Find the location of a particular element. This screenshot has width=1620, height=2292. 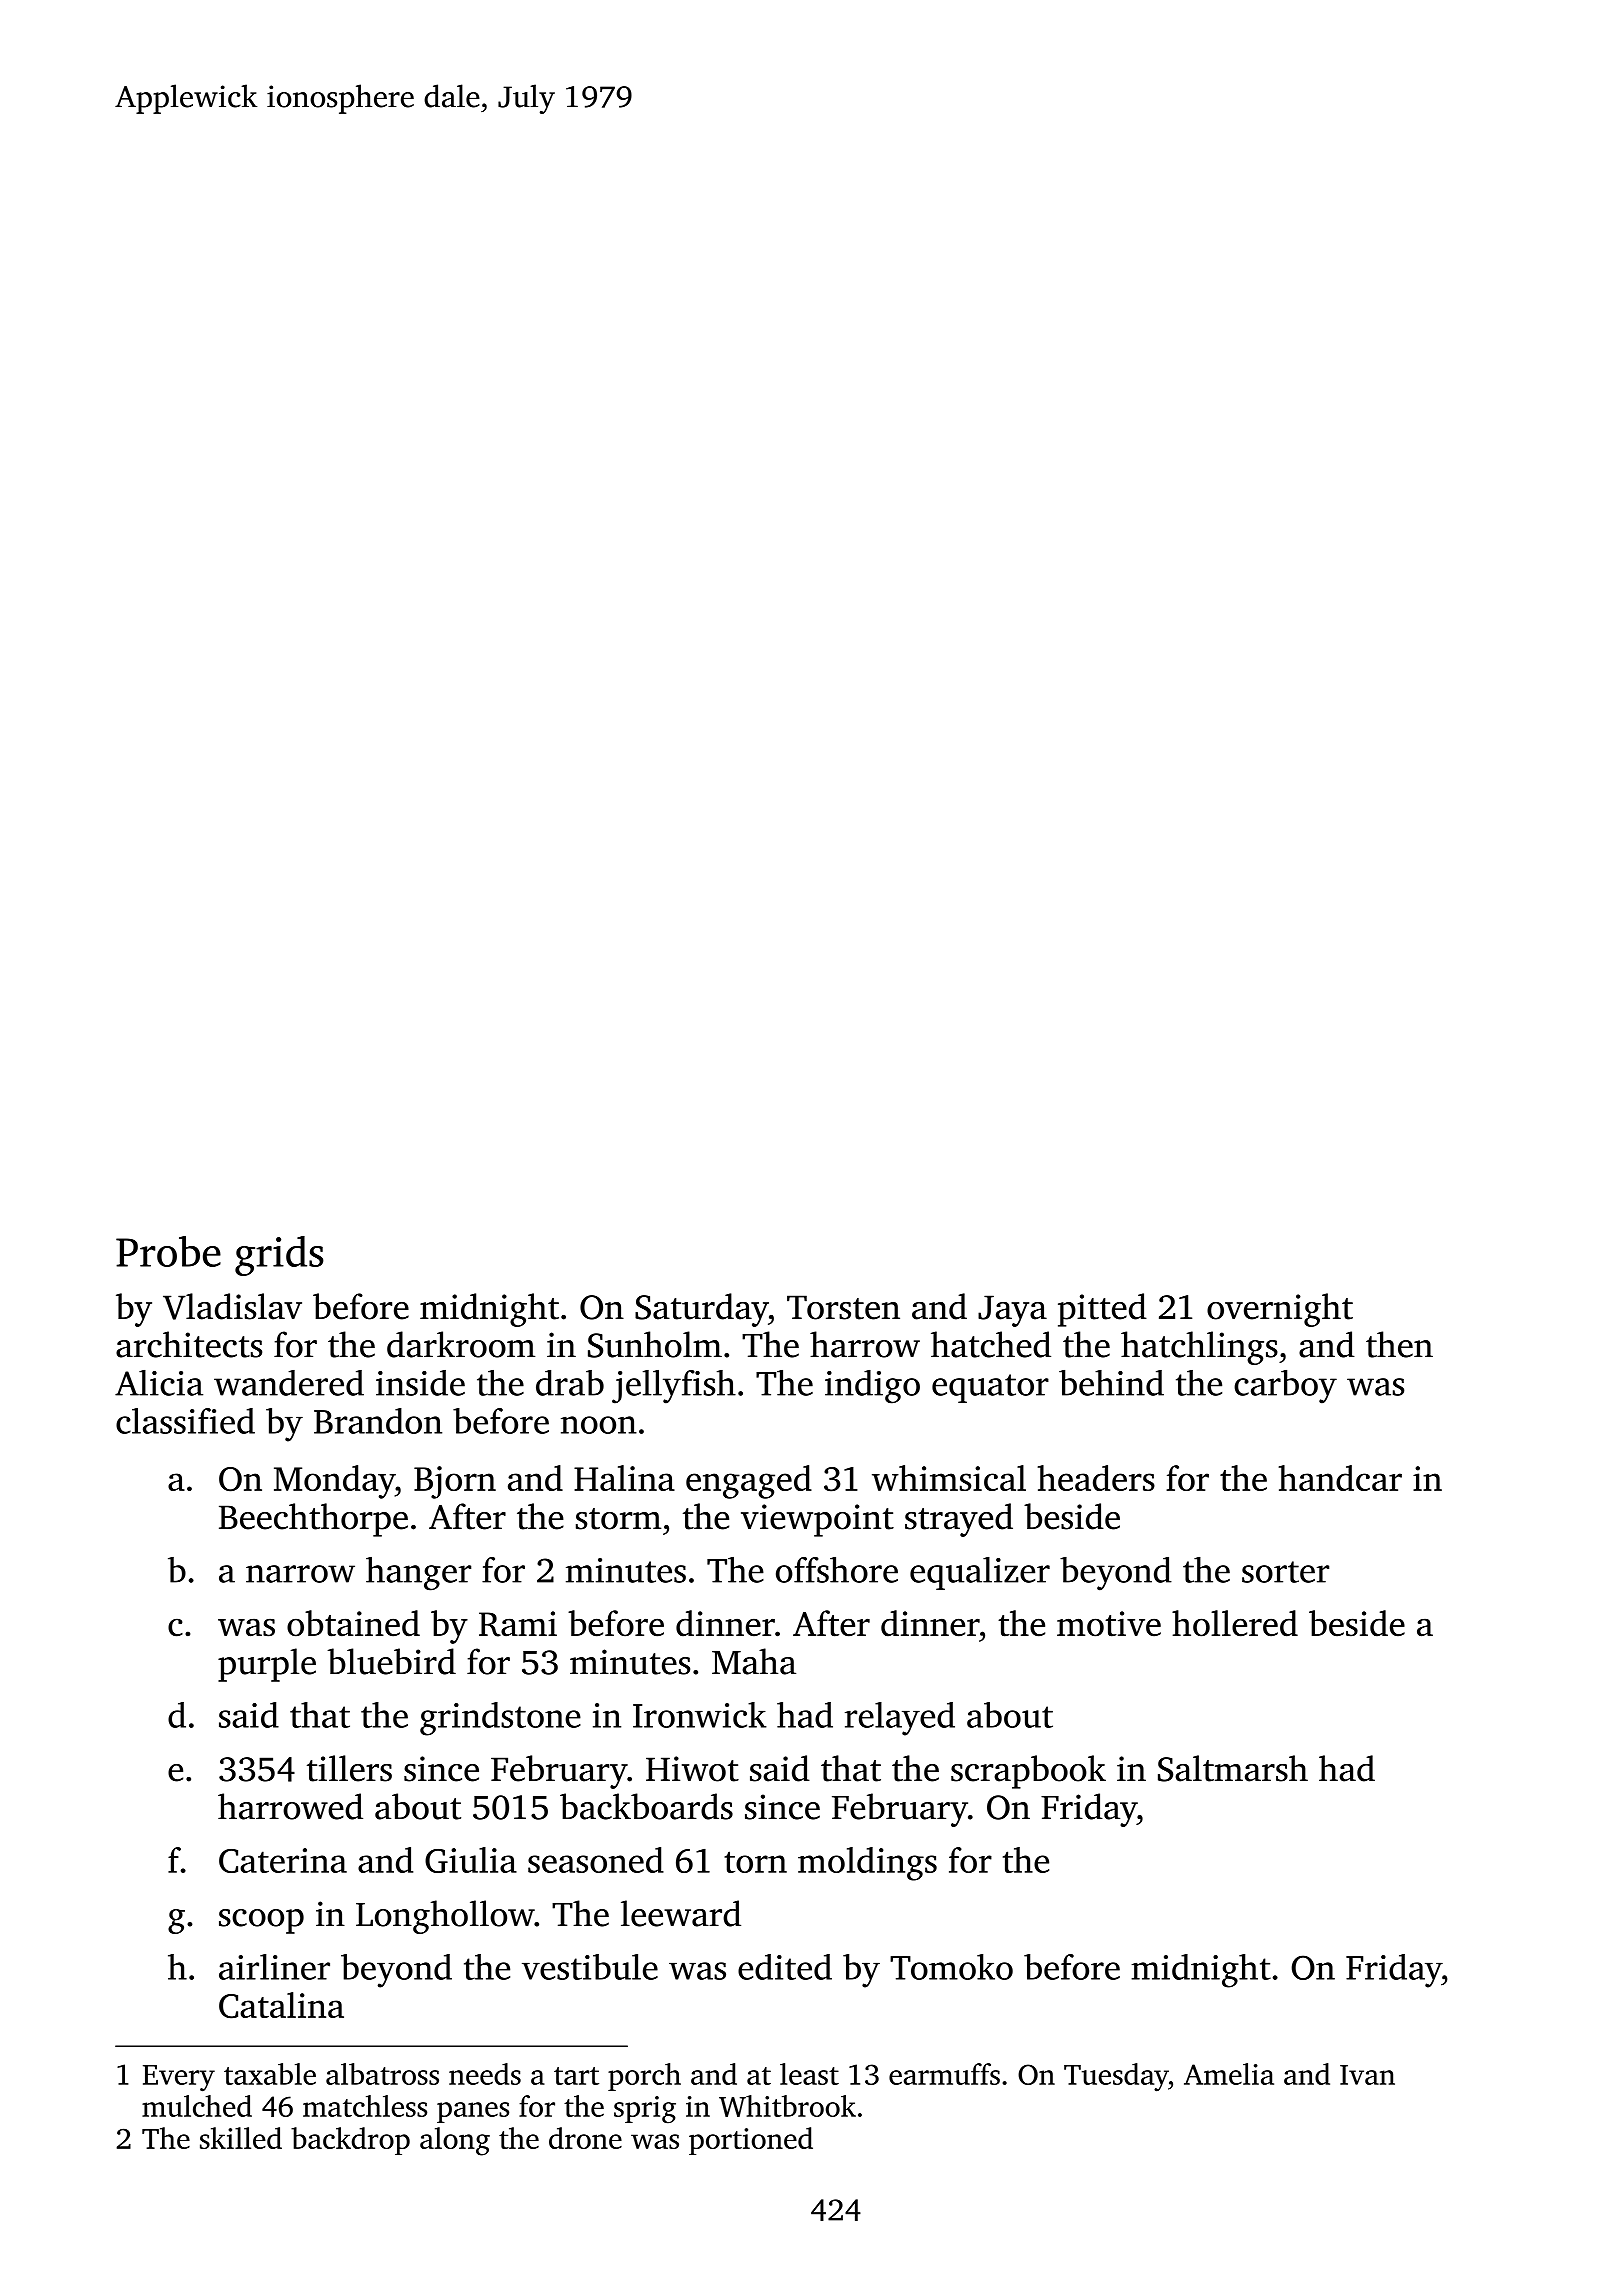

Jaya is located at coordinates (1012, 1311).
